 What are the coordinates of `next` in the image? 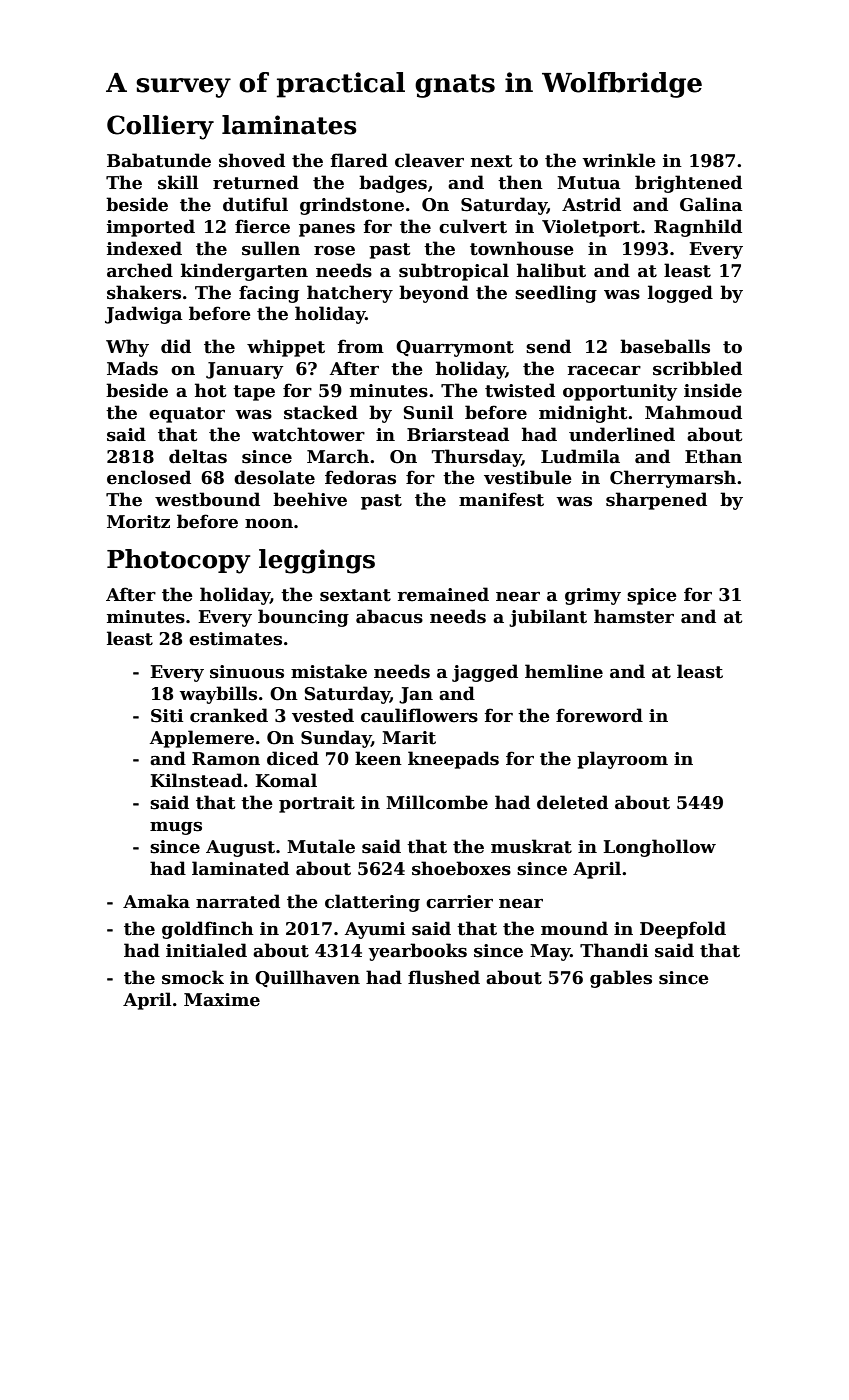 It's located at (491, 161).
